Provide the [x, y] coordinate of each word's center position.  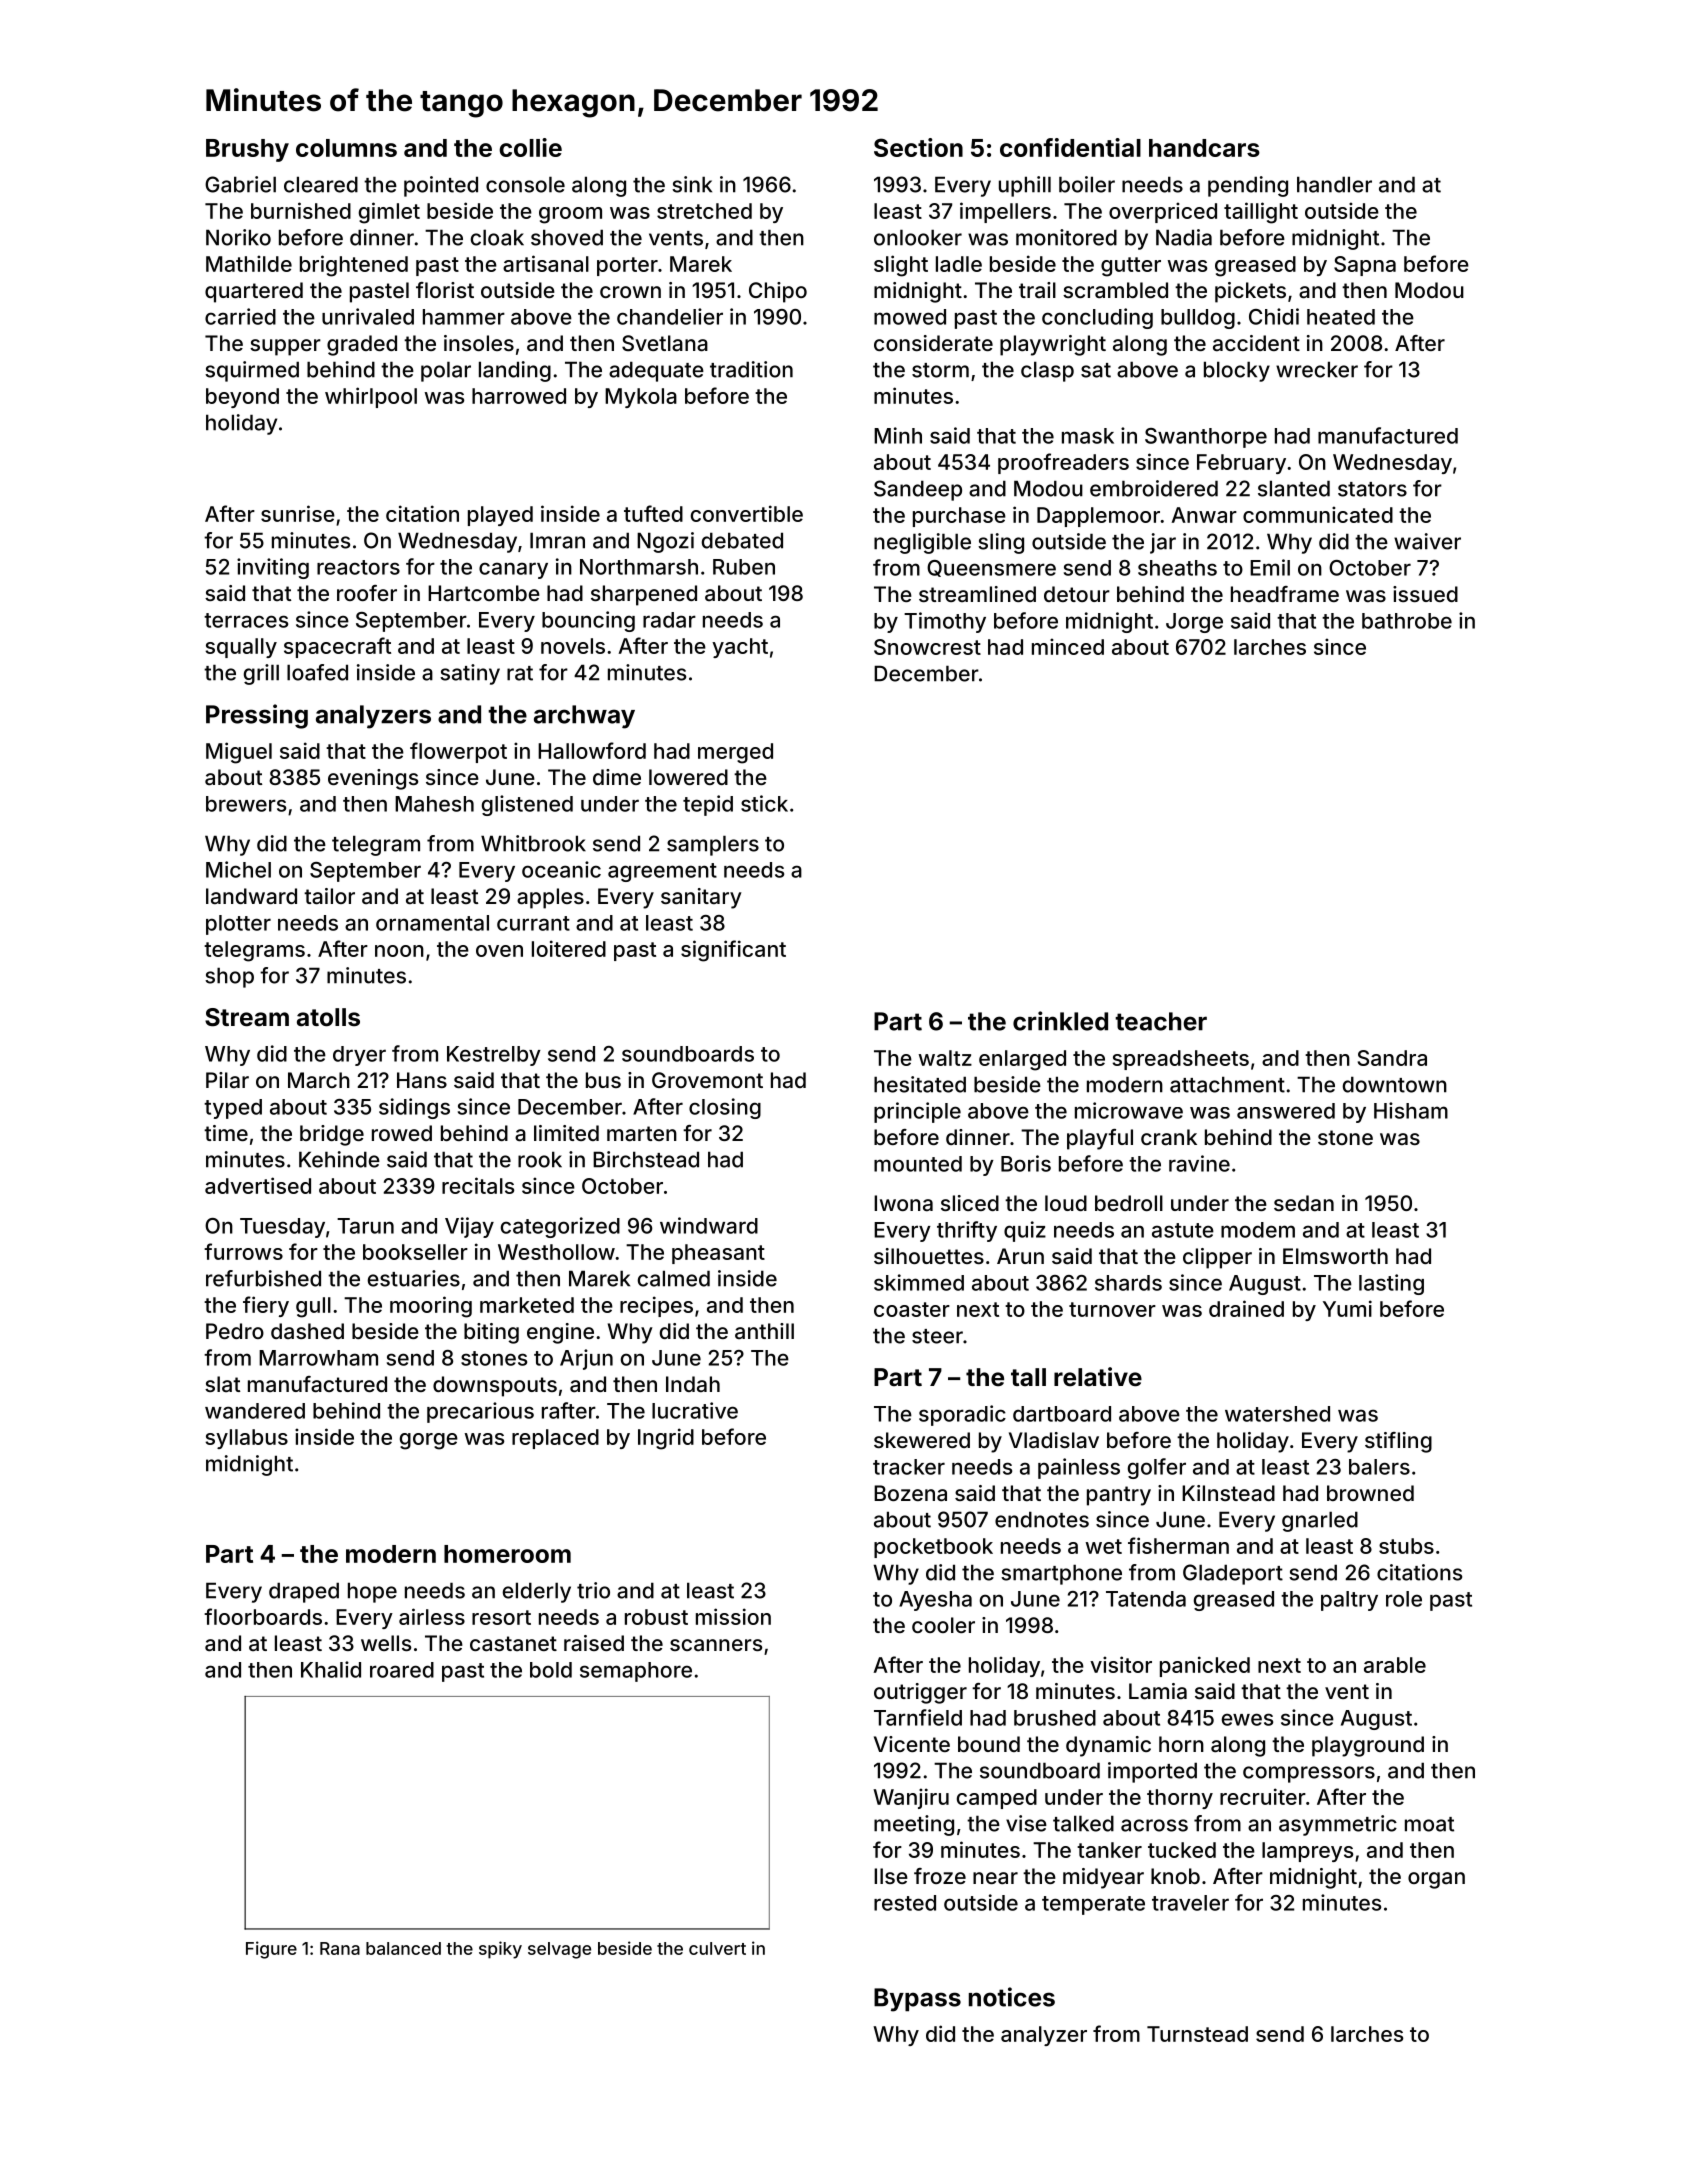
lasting [1391, 1284]
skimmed [919, 1282]
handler [1334, 184]
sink [692, 184]
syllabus [246, 1439]
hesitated [920, 1084]
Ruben [744, 567]
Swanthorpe [1206, 438]
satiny [470, 674]
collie [530, 147]
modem [1258, 1230]
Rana [340, 1948]
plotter [238, 925]
